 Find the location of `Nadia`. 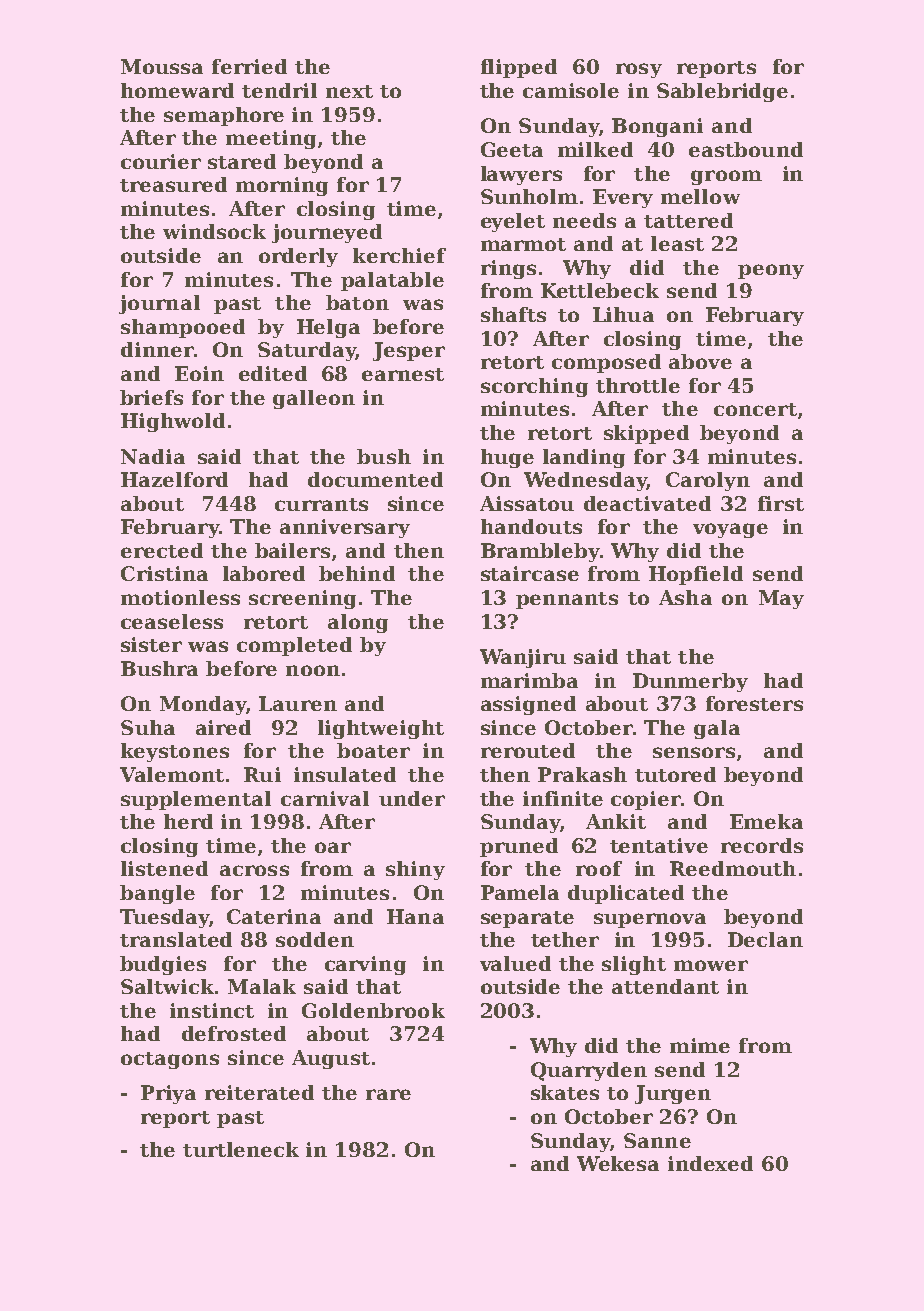

Nadia is located at coordinates (153, 456).
